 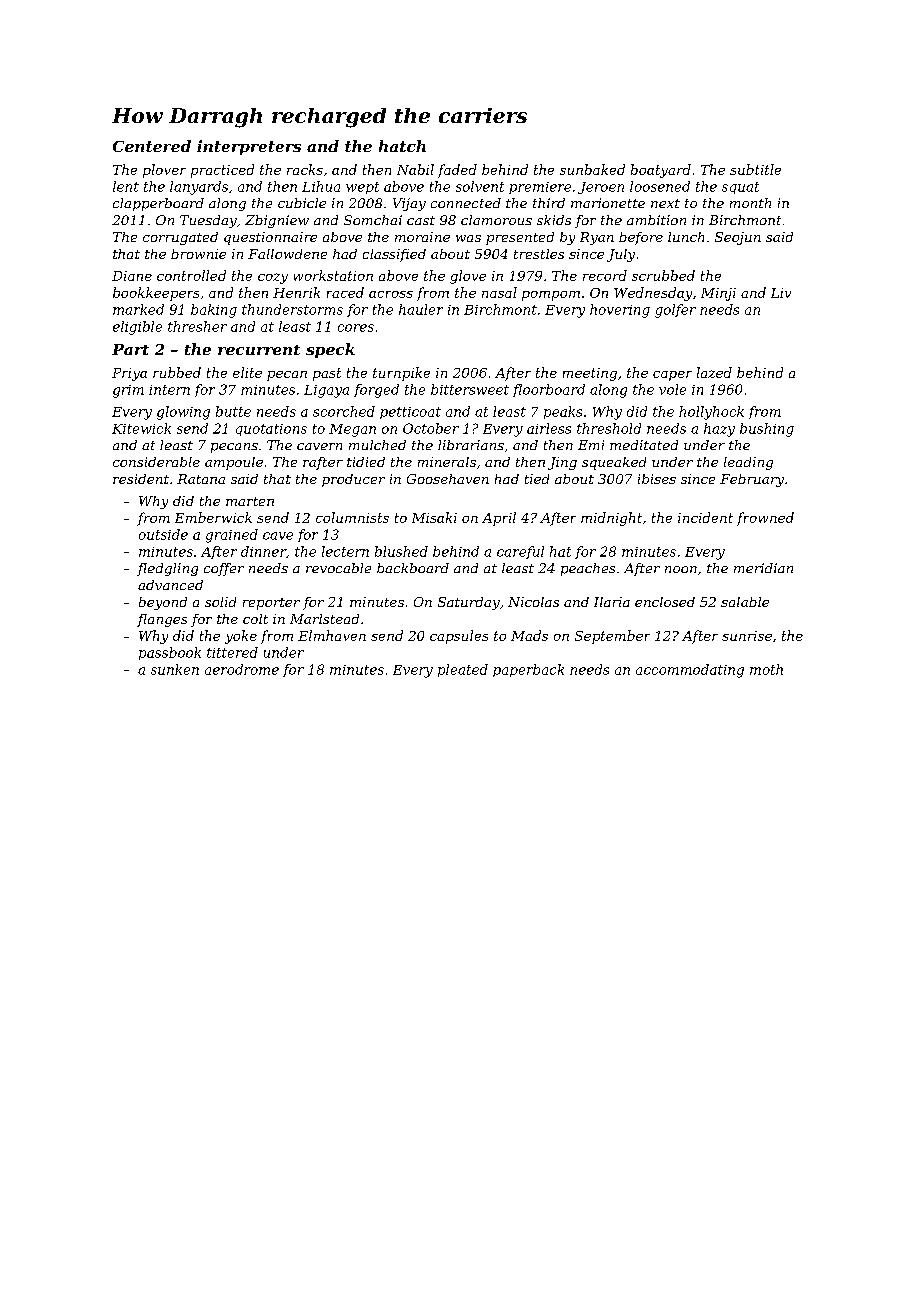 I want to click on Centered, so click(x=152, y=146).
